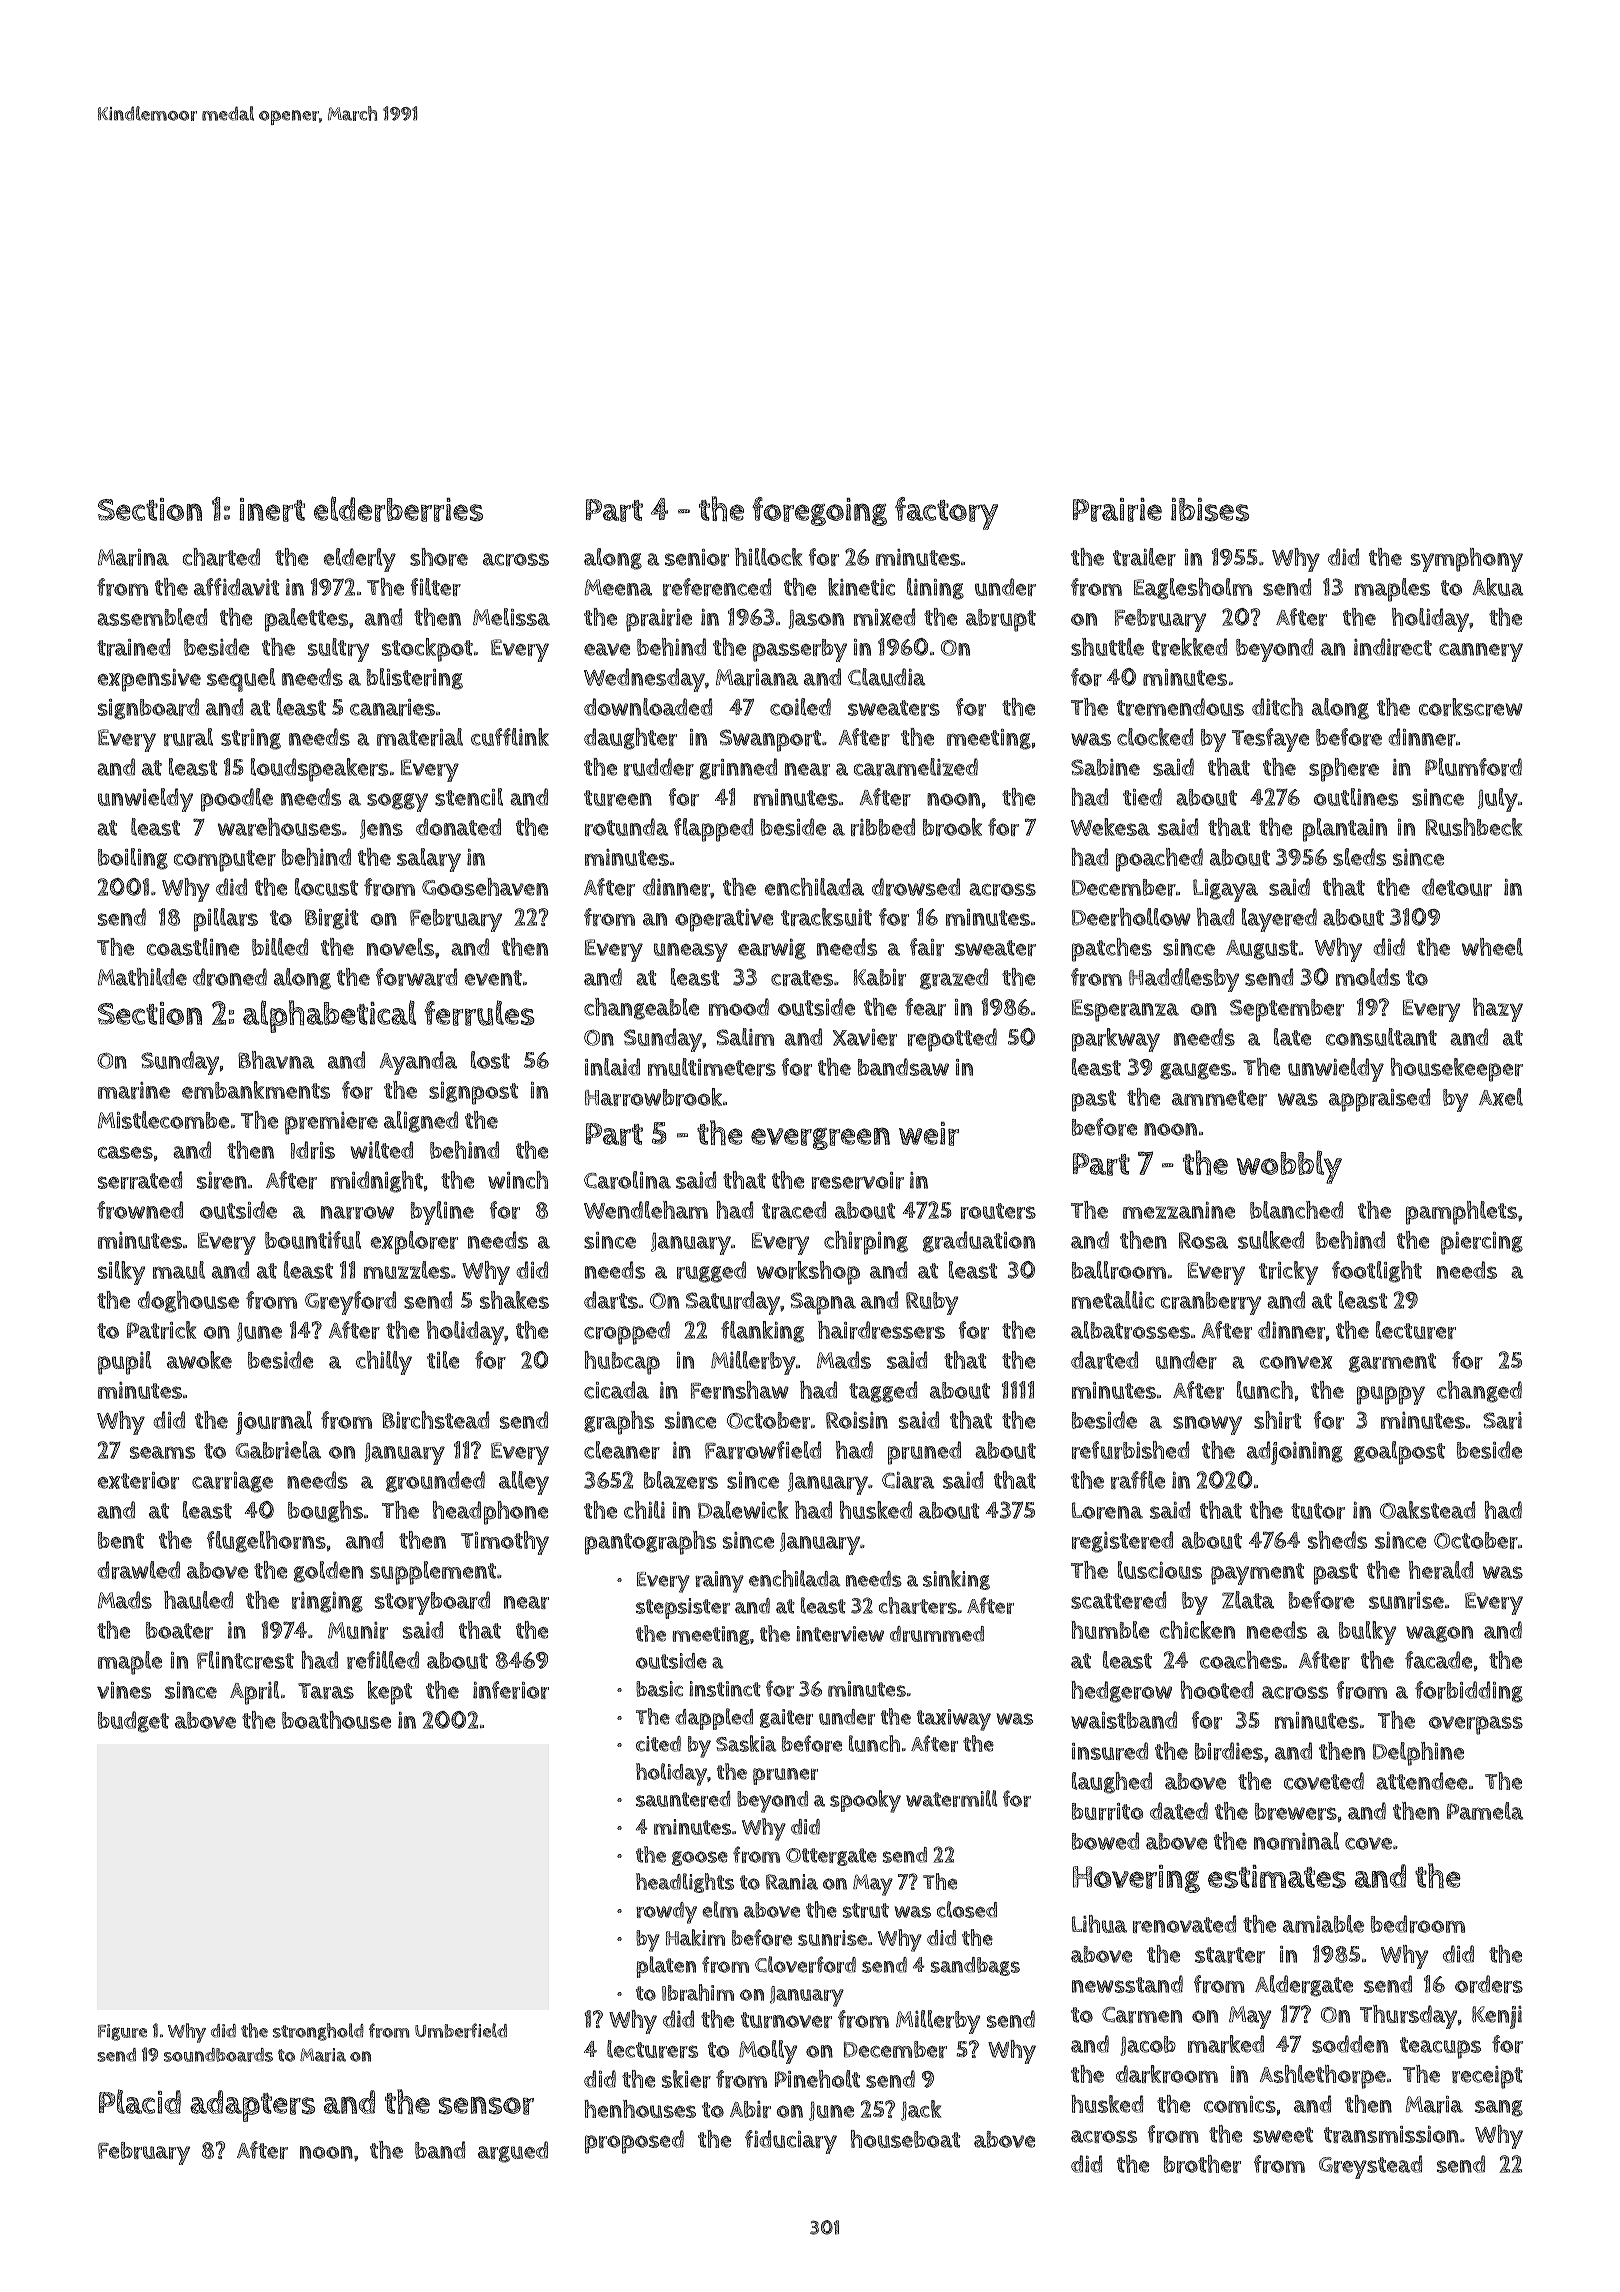 This screenshot has height=2292, width=1620. I want to click on changeable, so click(641, 1009).
